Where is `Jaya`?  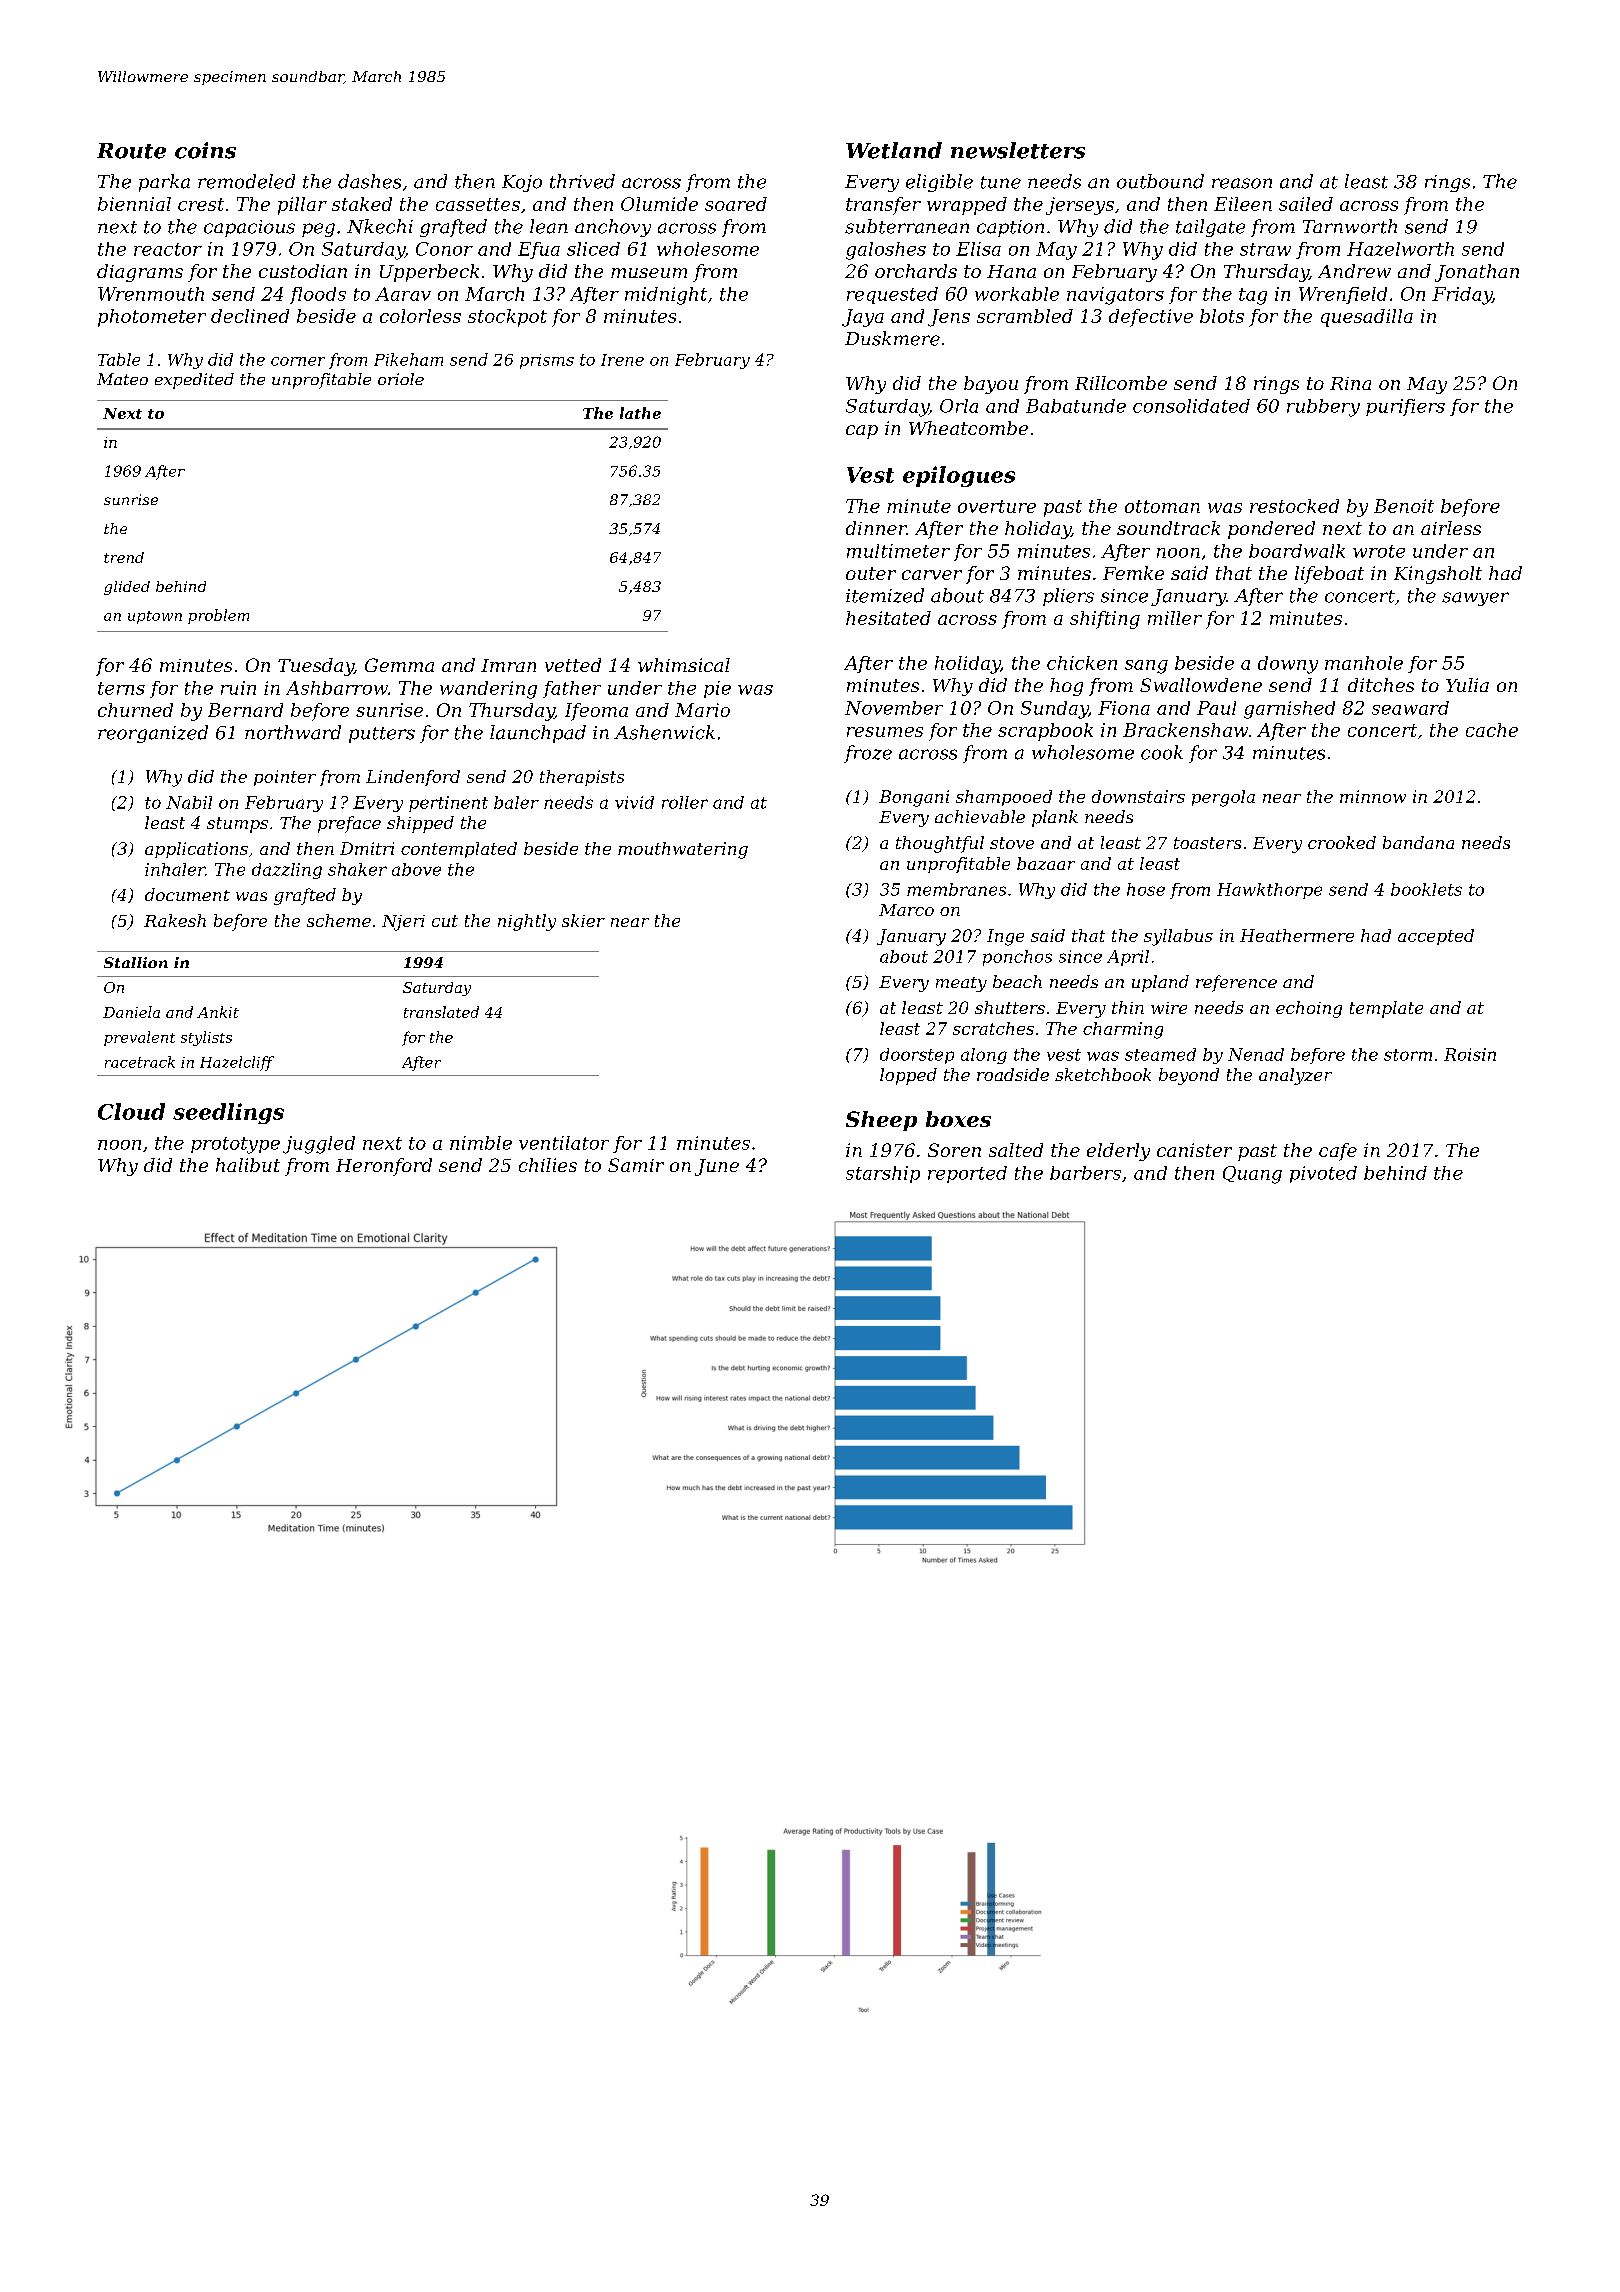
Jaya is located at coordinates (863, 318).
